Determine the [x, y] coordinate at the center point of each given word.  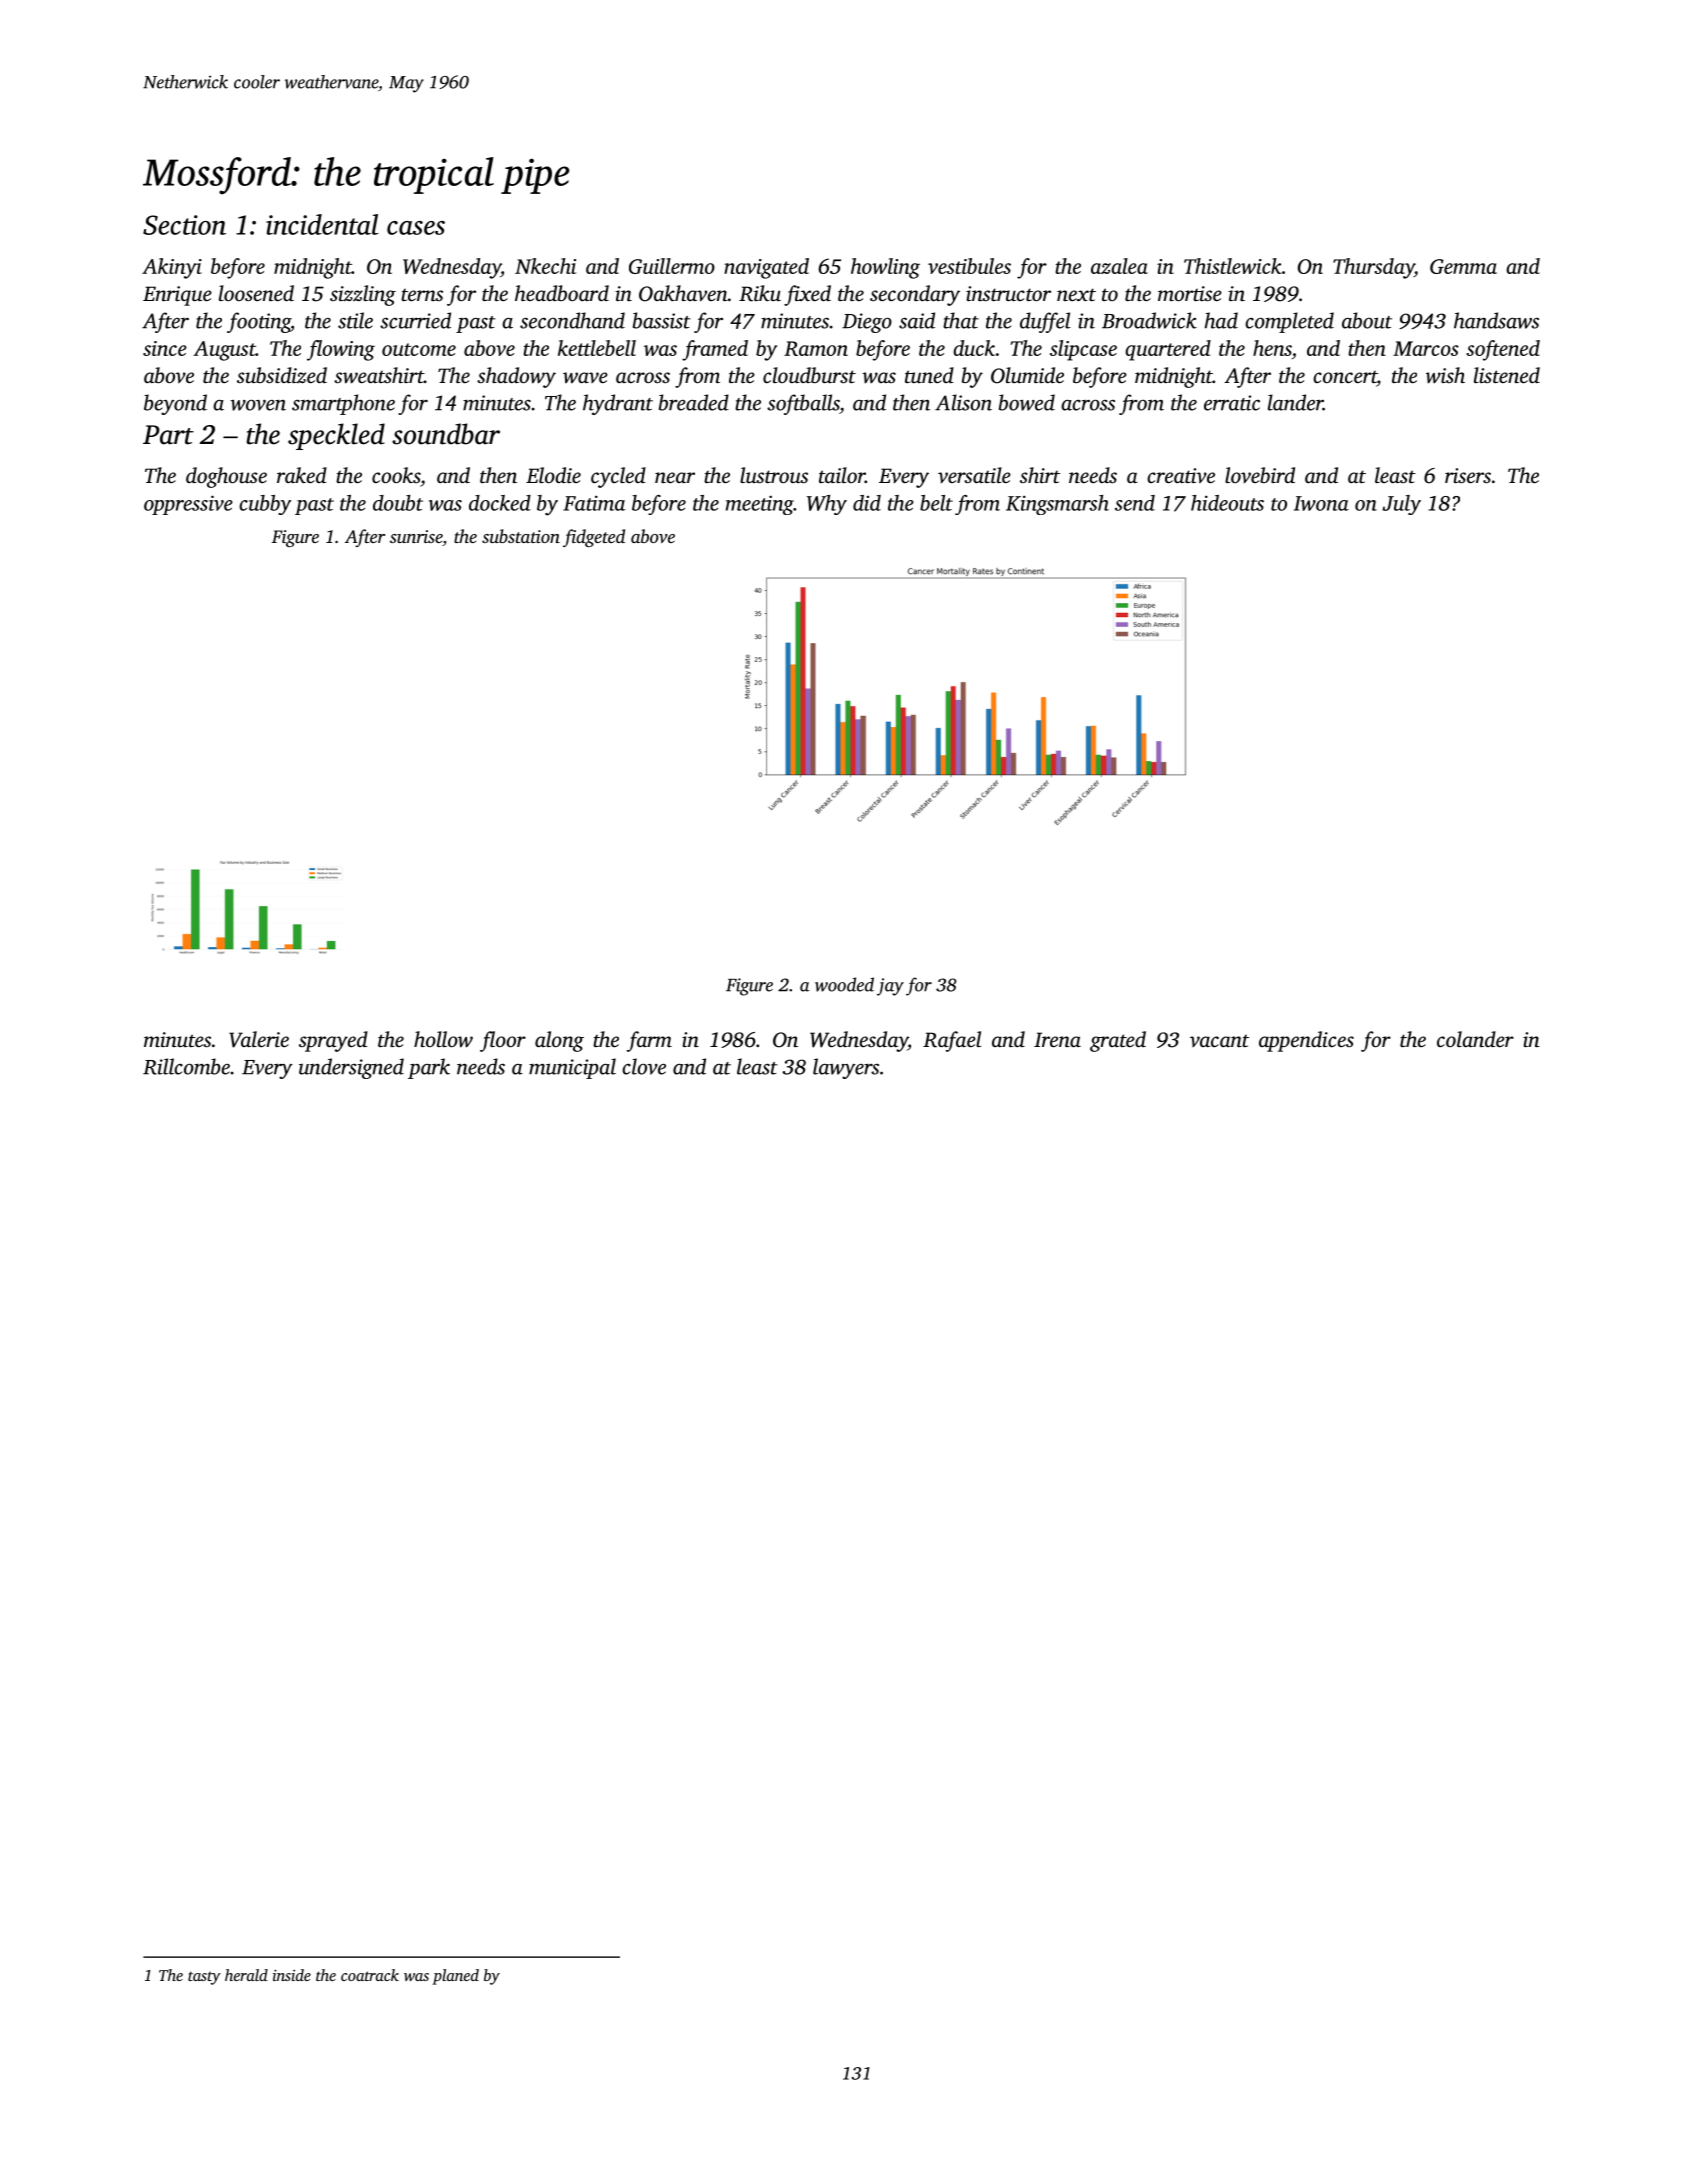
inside [292, 1975]
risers [1468, 475]
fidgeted [594, 538]
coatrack [370, 1975]
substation [521, 536]
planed [455, 1977]
